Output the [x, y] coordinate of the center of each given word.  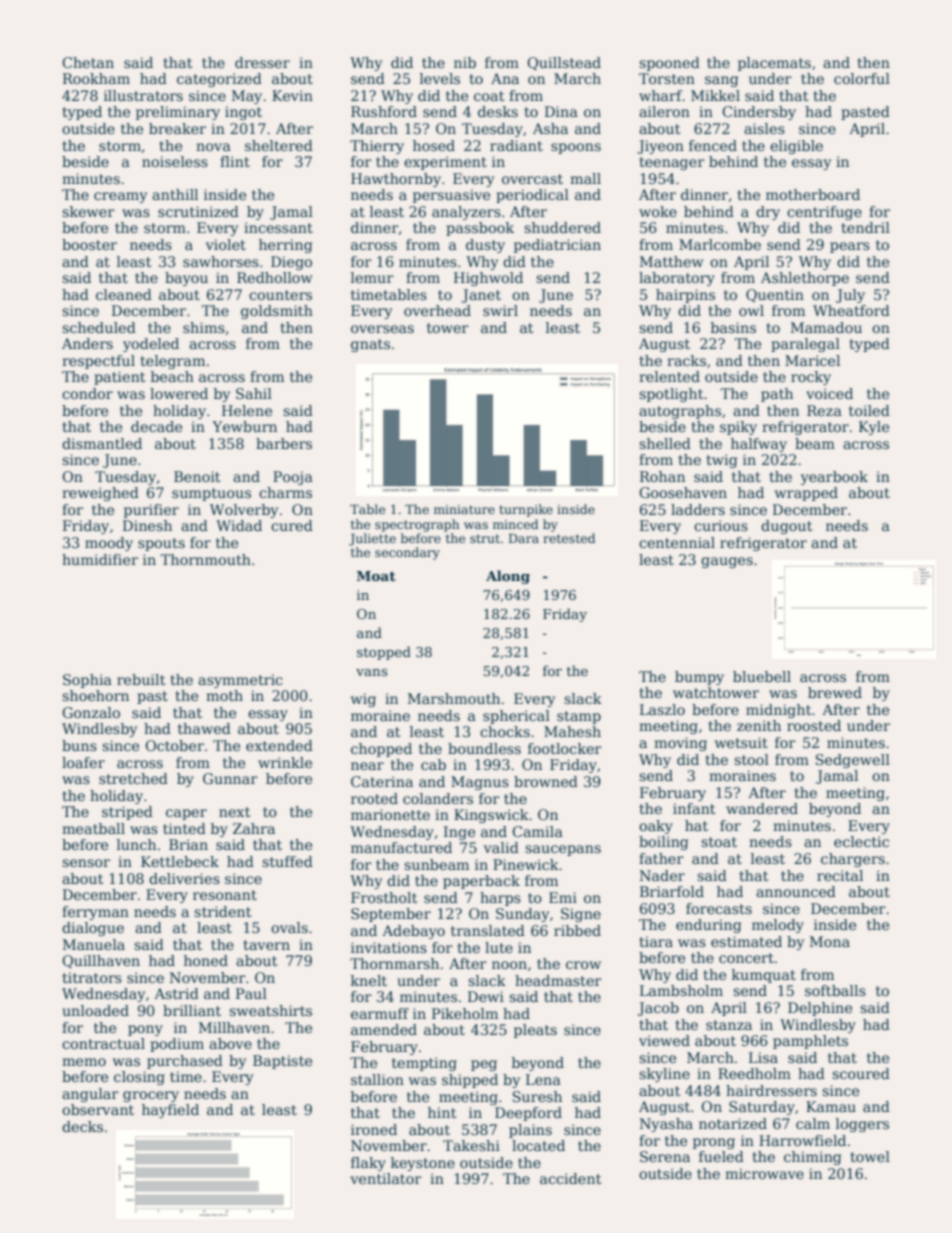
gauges [727, 562]
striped [127, 813]
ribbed [577, 930]
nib [465, 62]
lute [499, 947]
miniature [464, 509]
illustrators [143, 95]
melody [778, 926]
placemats [774, 64]
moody [109, 544]
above [230, 1043]
